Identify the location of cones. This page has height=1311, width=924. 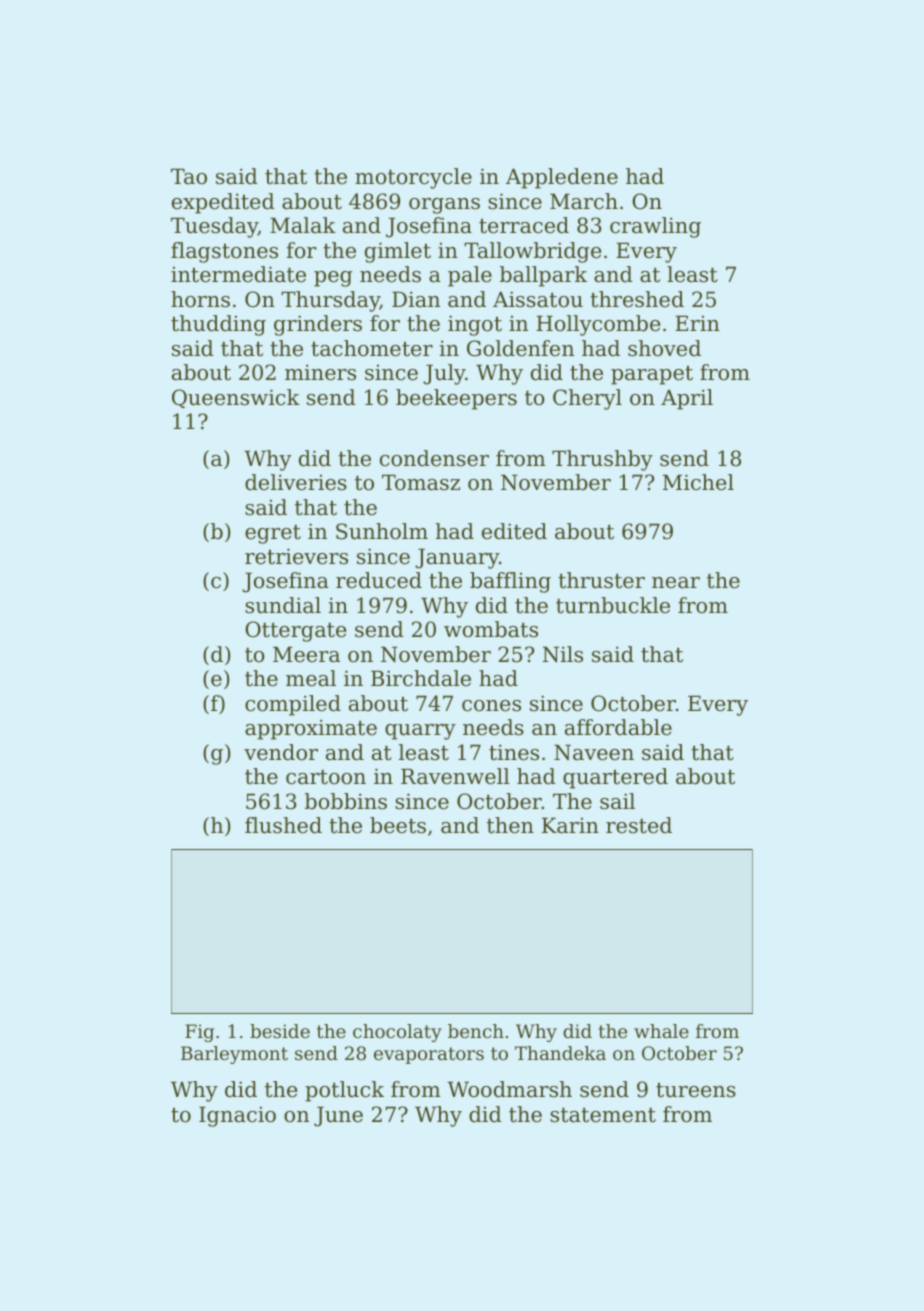
(491, 706).
